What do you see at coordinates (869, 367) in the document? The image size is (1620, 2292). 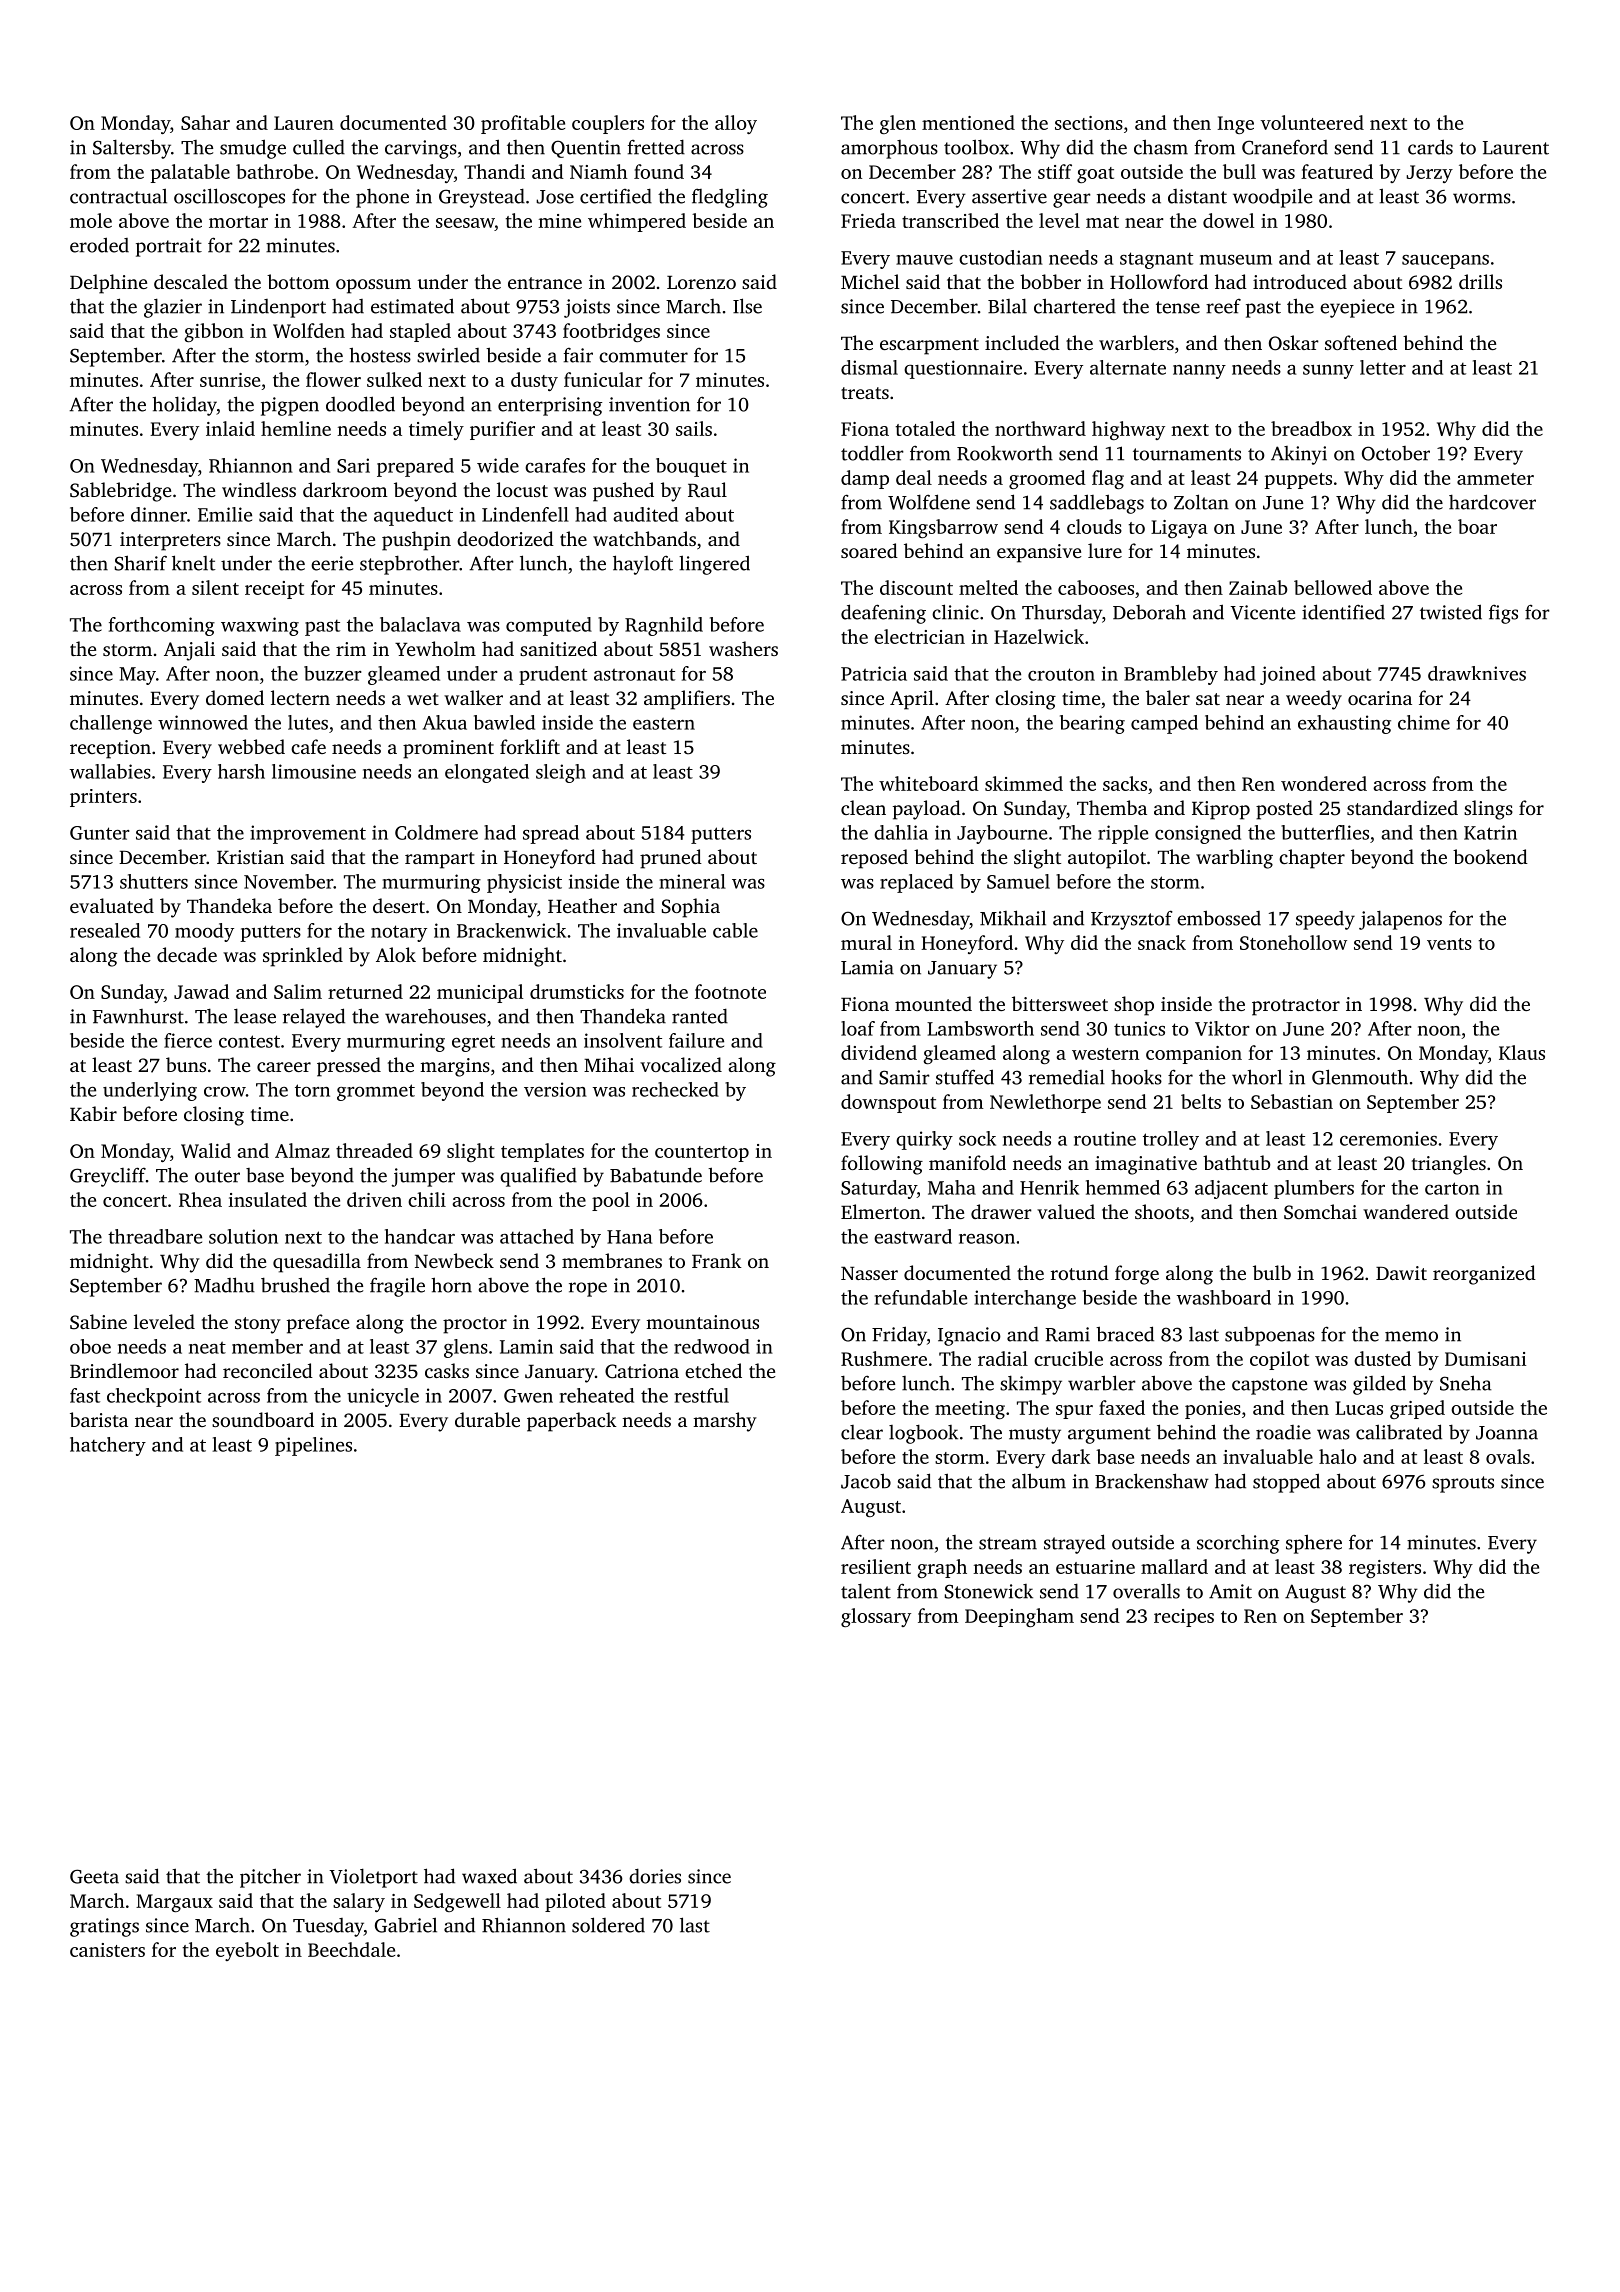 I see `dismal` at bounding box center [869, 367].
